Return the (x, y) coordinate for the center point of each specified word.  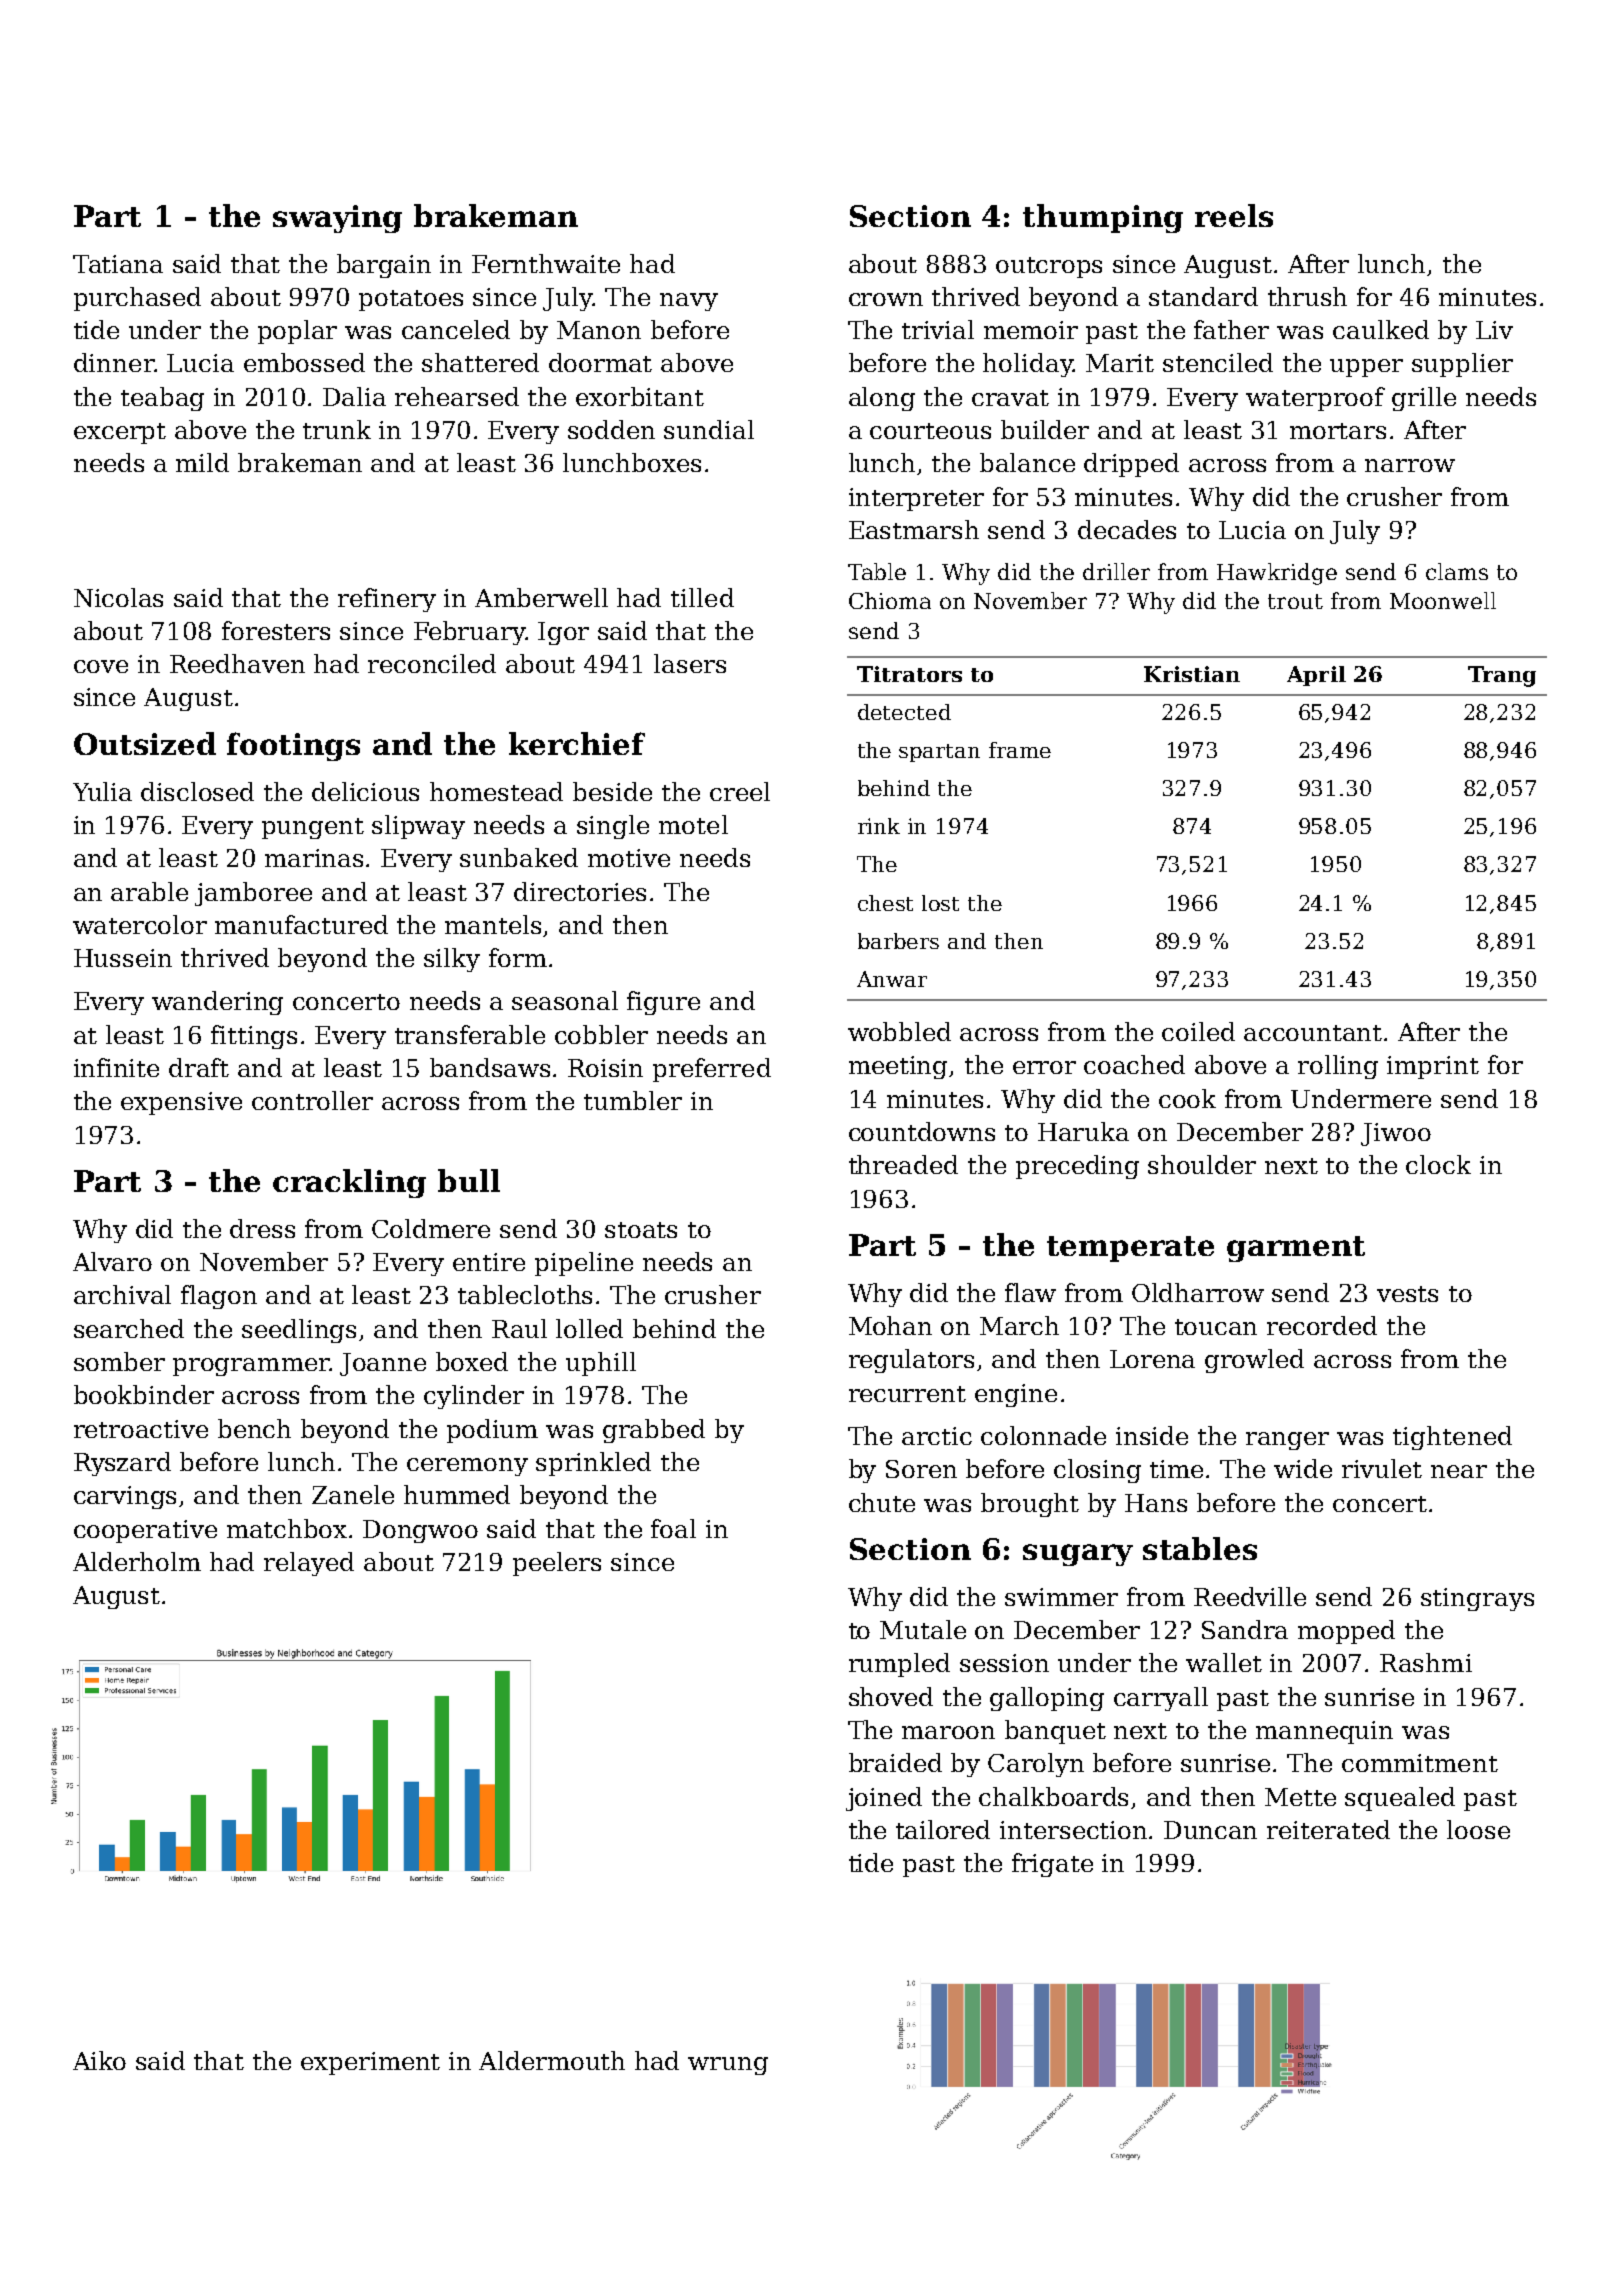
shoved (891, 1696)
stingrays (1477, 1599)
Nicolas (118, 597)
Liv (1494, 330)
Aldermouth (552, 2060)
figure (663, 1003)
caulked (1381, 329)
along (882, 399)
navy (689, 302)
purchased (137, 299)
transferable (470, 1034)
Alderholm (137, 1561)
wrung (728, 2066)
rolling (1338, 1067)
